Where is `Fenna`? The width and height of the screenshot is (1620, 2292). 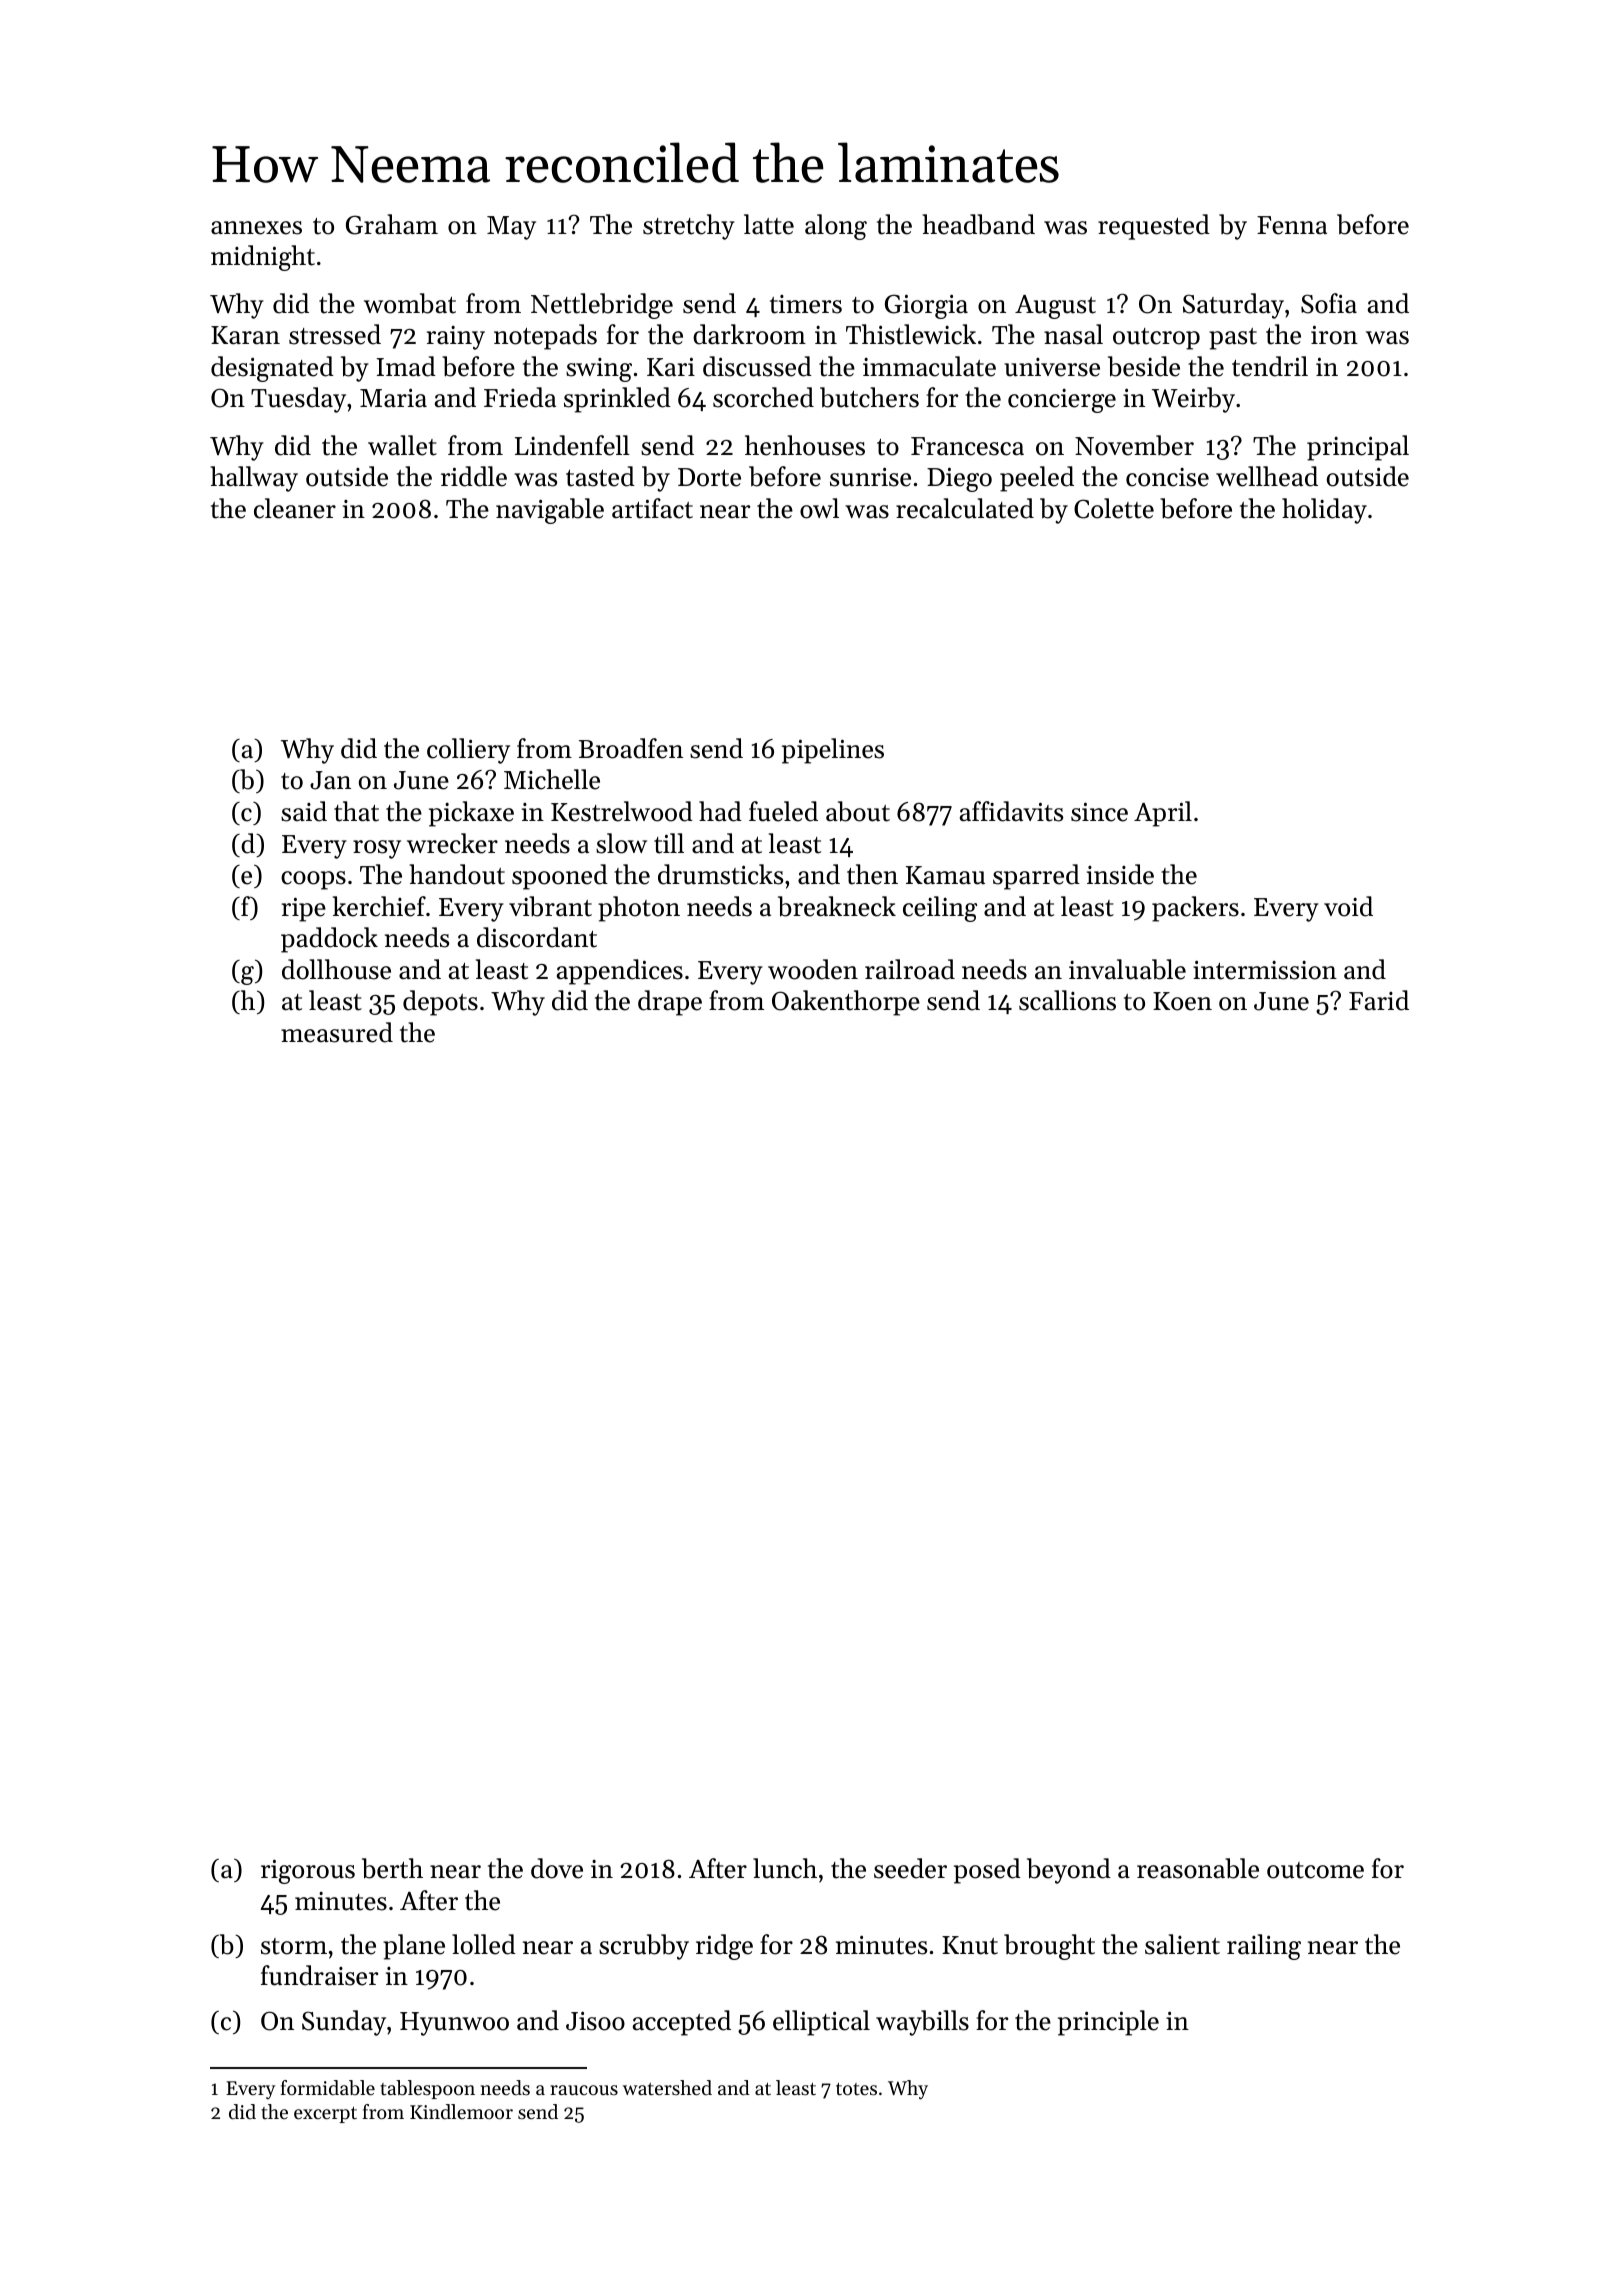 Fenna is located at coordinates (1292, 225).
